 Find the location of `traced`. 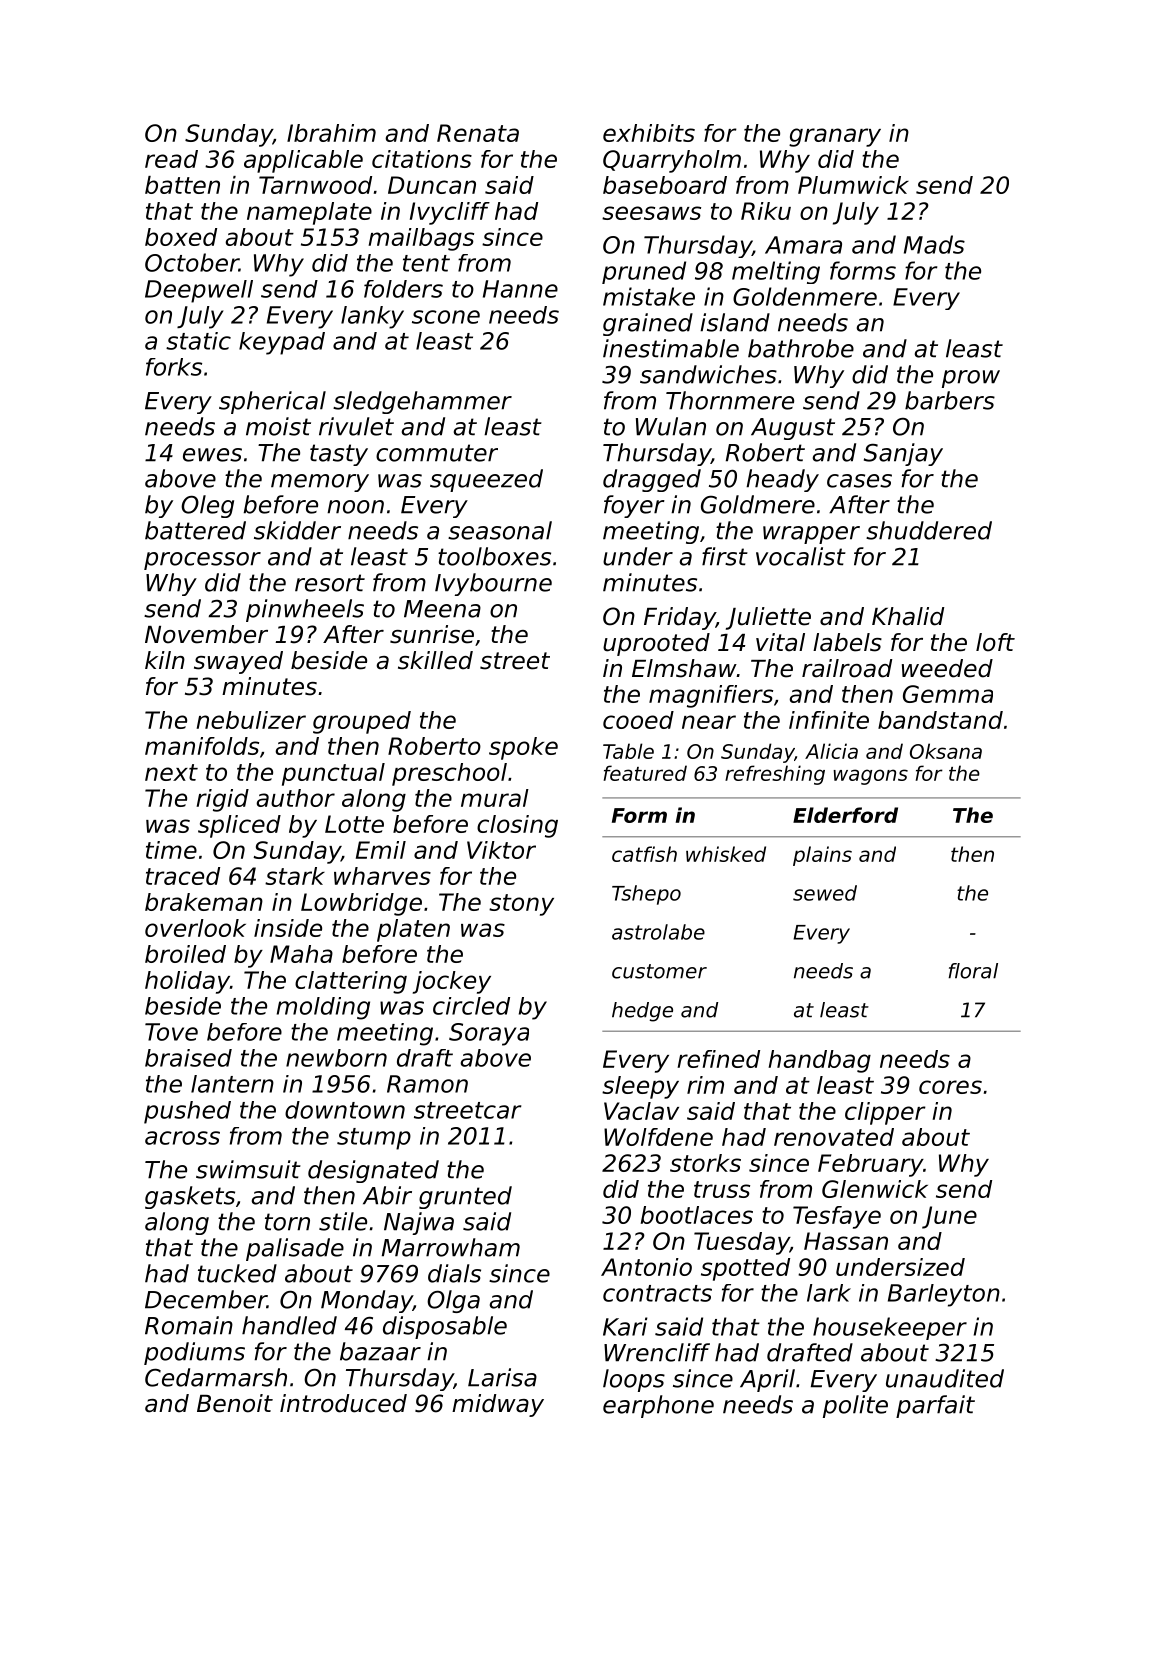

traced is located at coordinates (183, 876).
